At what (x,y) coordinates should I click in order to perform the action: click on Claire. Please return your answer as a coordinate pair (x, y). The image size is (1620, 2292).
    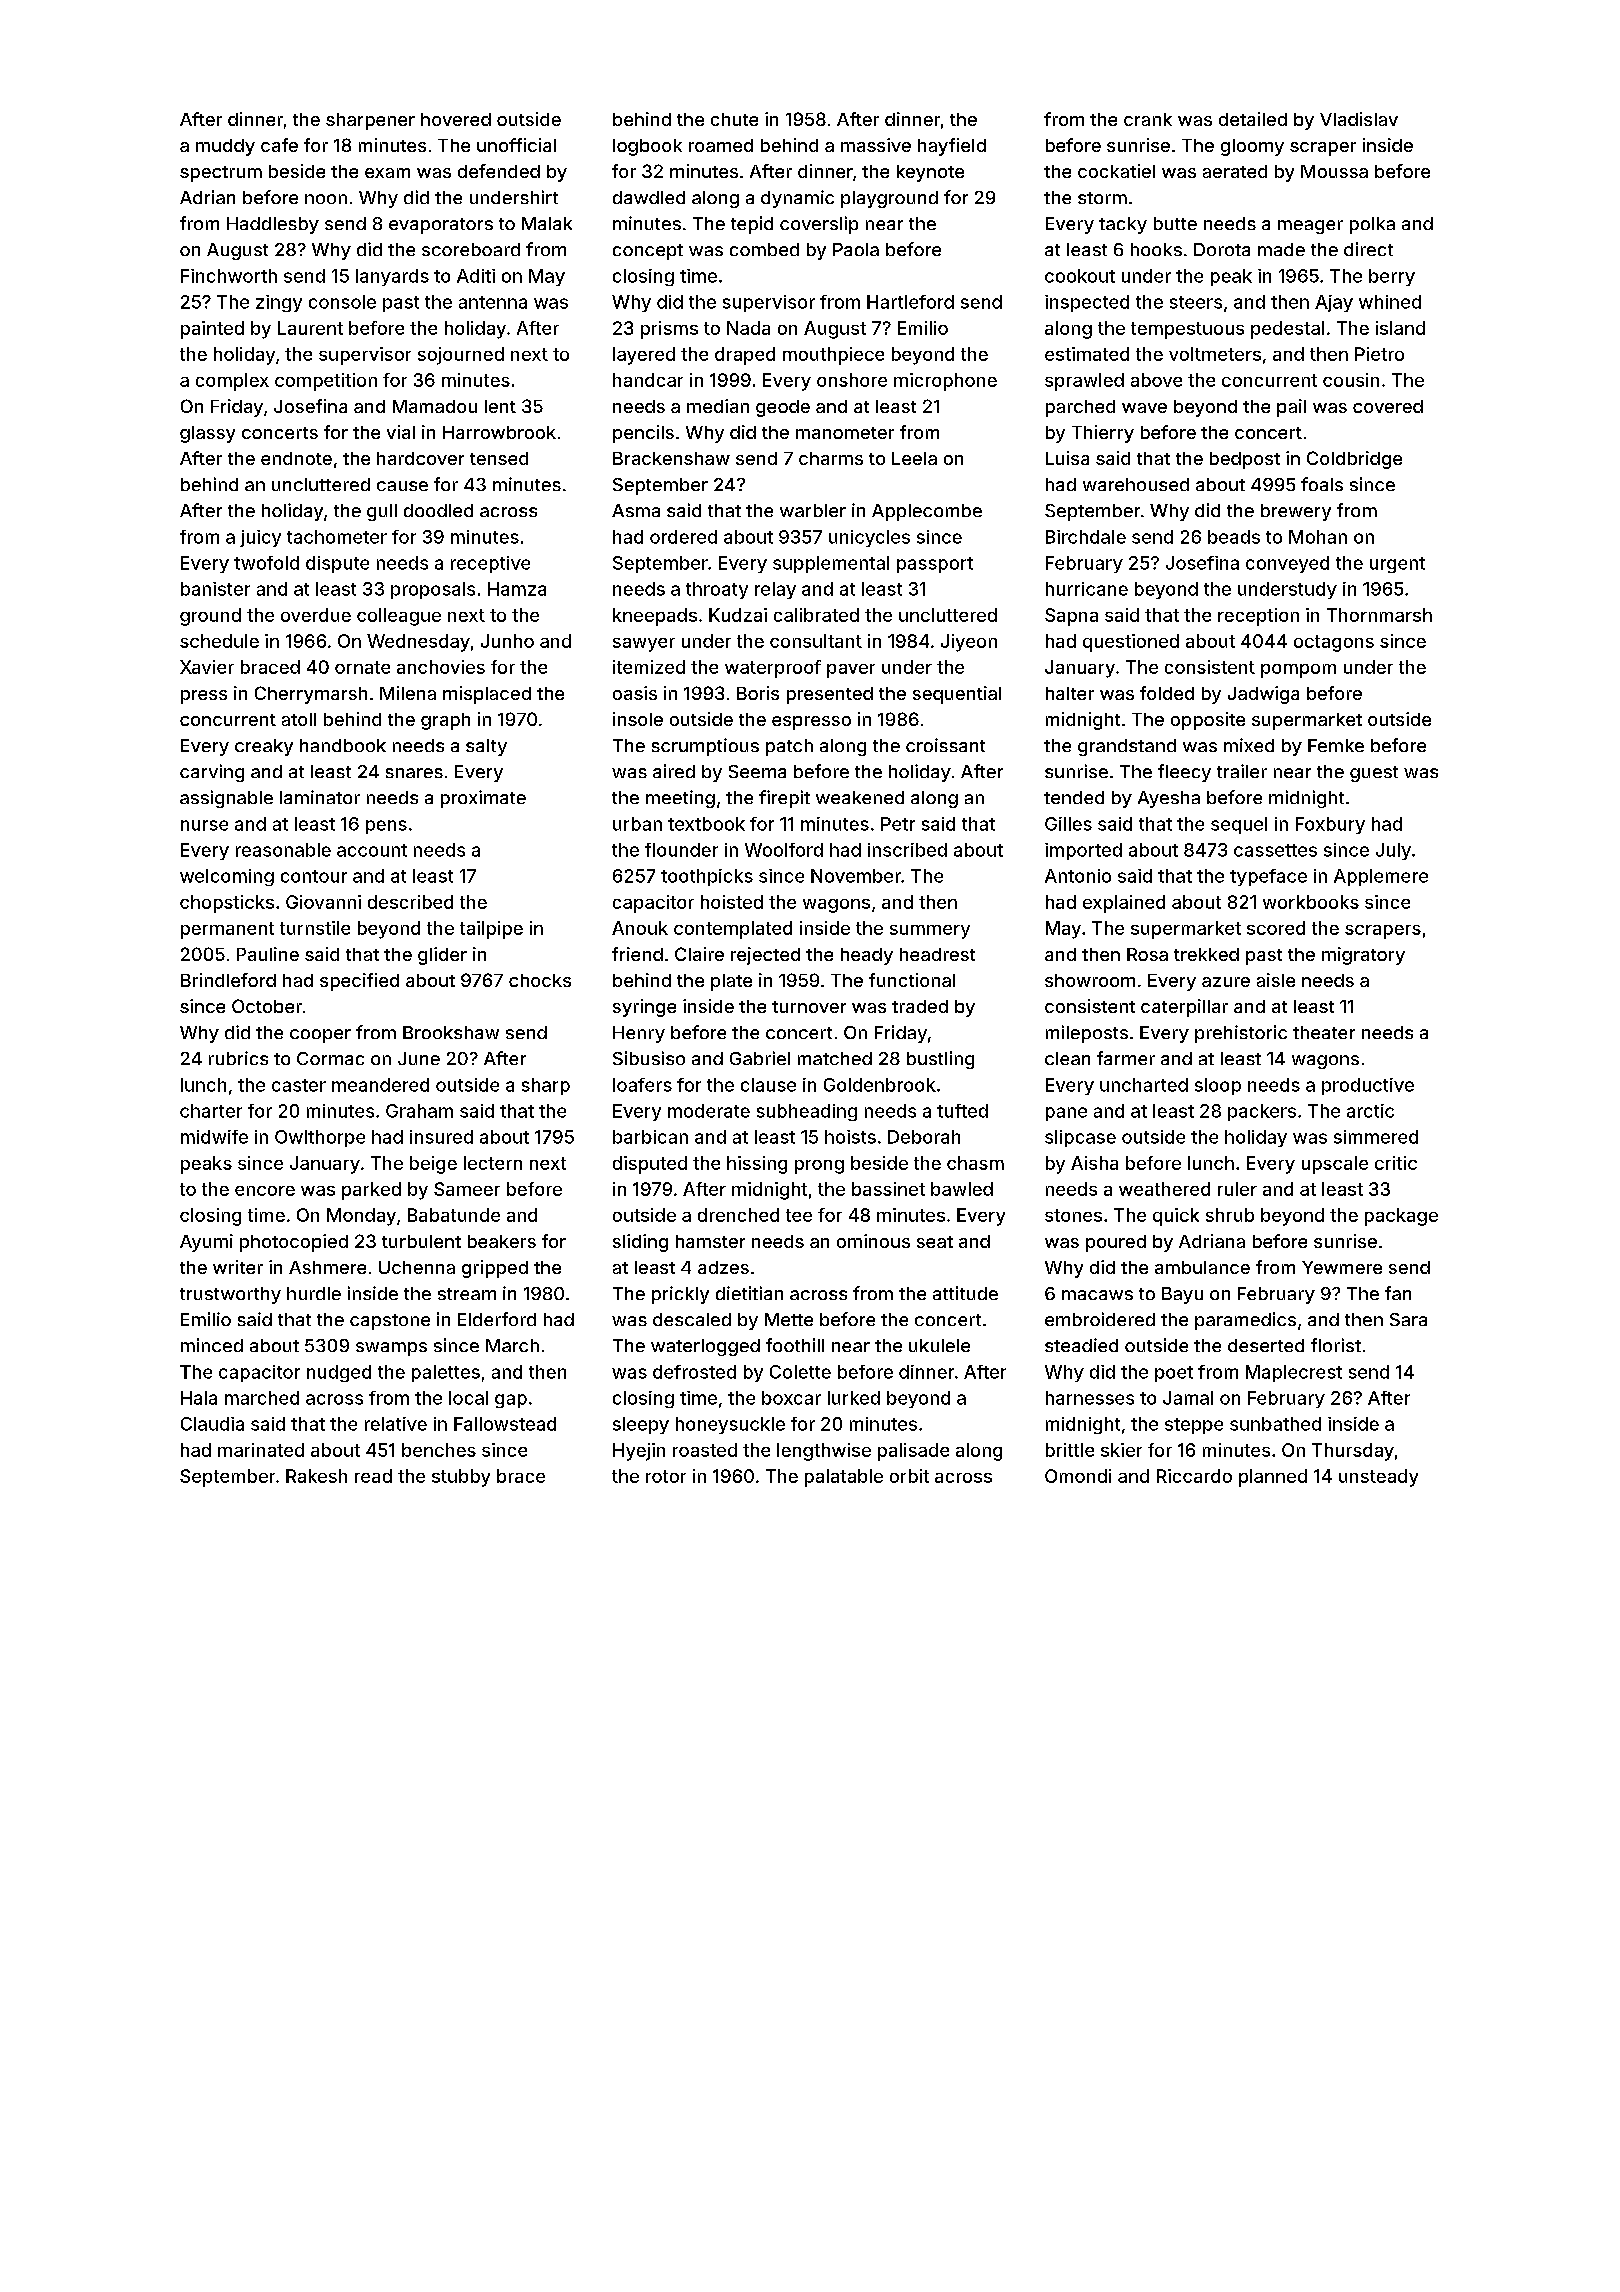
    Looking at the image, I should click on (699, 954).
